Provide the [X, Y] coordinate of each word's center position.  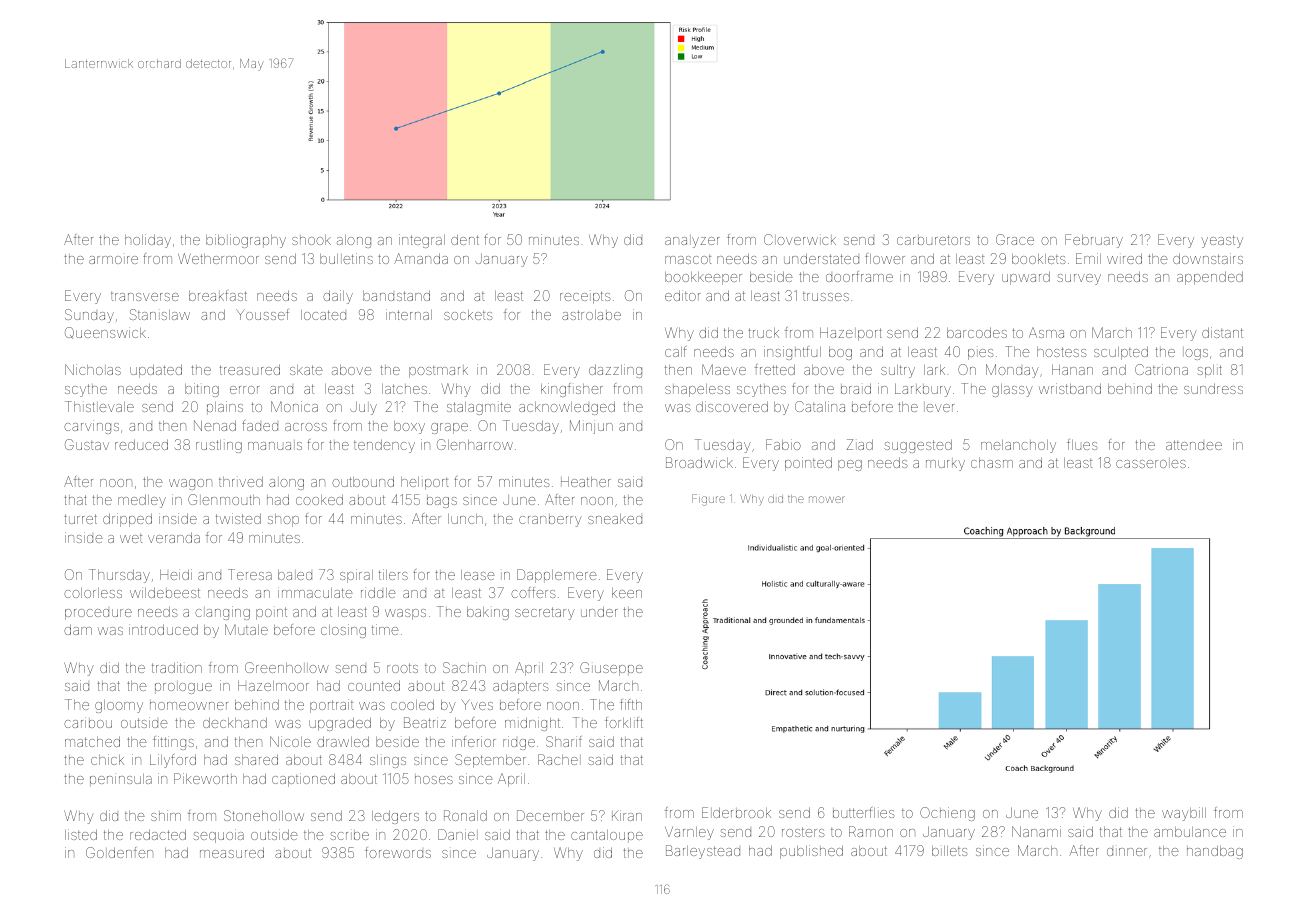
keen [627, 593]
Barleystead [703, 852]
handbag [1215, 852]
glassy [1012, 390]
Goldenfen [119, 852]
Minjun [591, 427]
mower [827, 499]
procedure [98, 614]
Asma [1046, 332]
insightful [792, 353]
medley [142, 501]
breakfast [218, 295]
